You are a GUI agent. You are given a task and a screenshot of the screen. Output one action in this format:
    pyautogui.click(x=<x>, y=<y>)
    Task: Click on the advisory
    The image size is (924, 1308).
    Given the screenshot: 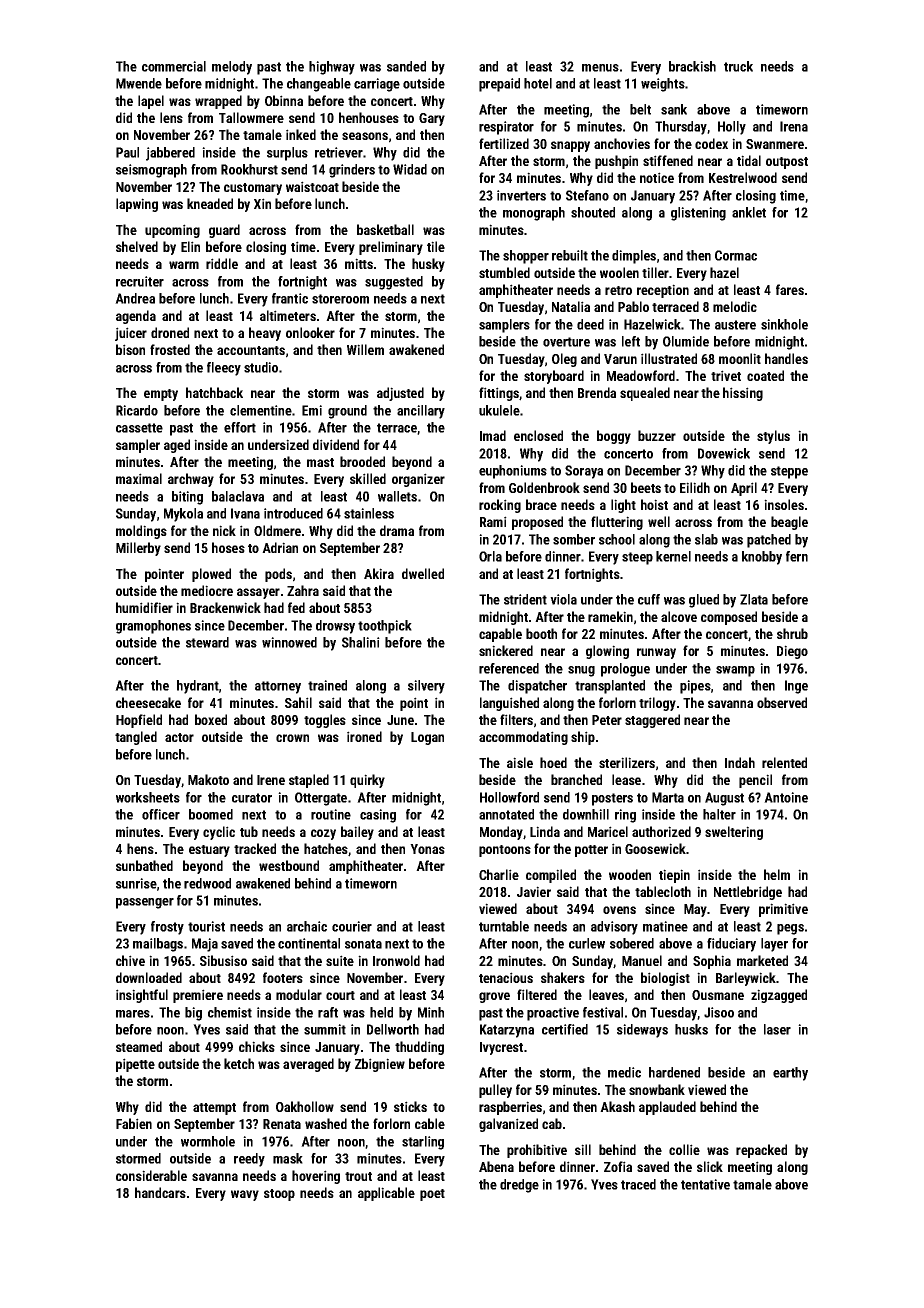 What is the action you would take?
    pyautogui.click(x=614, y=928)
